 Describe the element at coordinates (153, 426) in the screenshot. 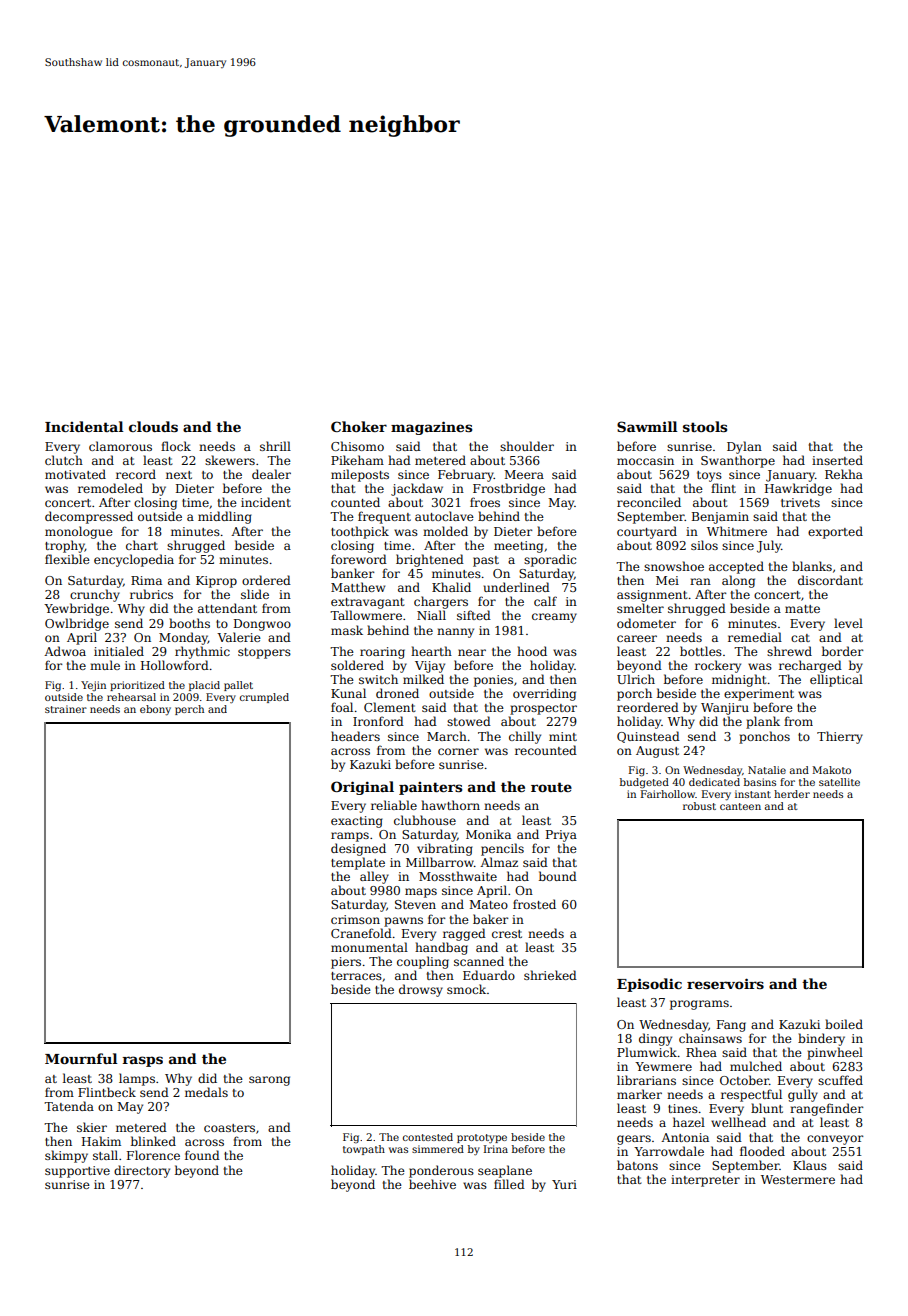

I see `clouds` at that location.
